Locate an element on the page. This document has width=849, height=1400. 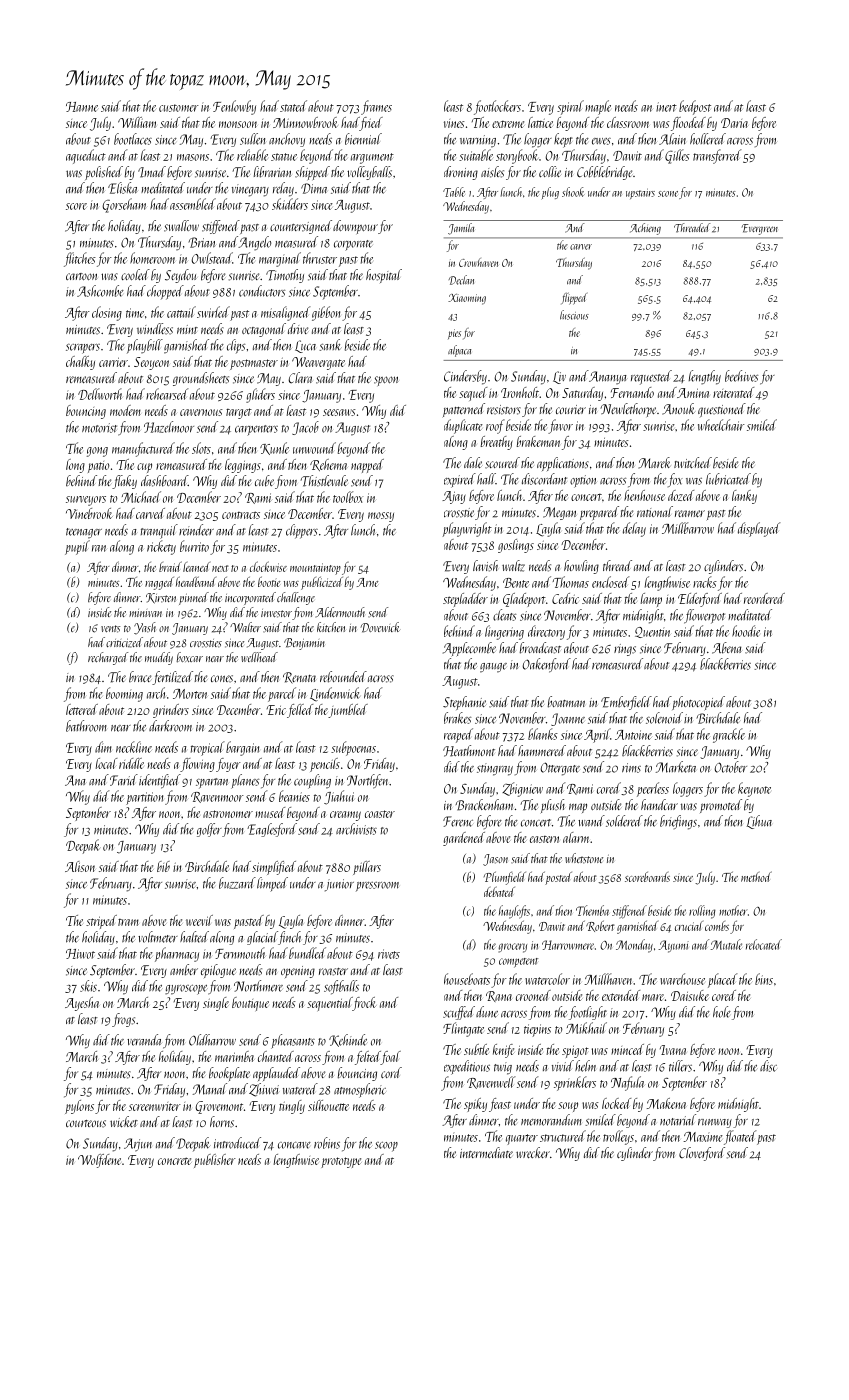
coaster is located at coordinates (380, 814).
